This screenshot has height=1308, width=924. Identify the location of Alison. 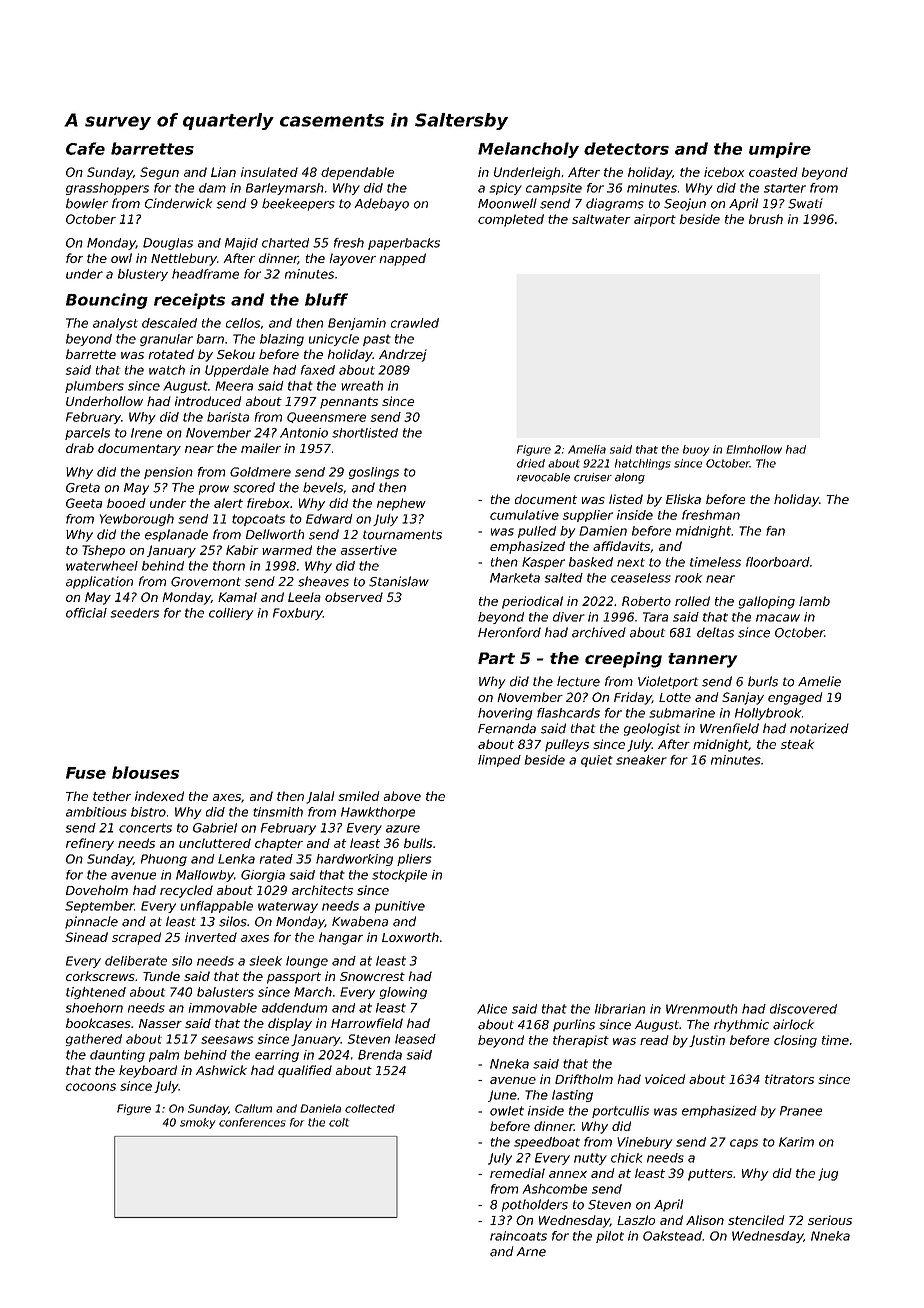
(705, 1220).
